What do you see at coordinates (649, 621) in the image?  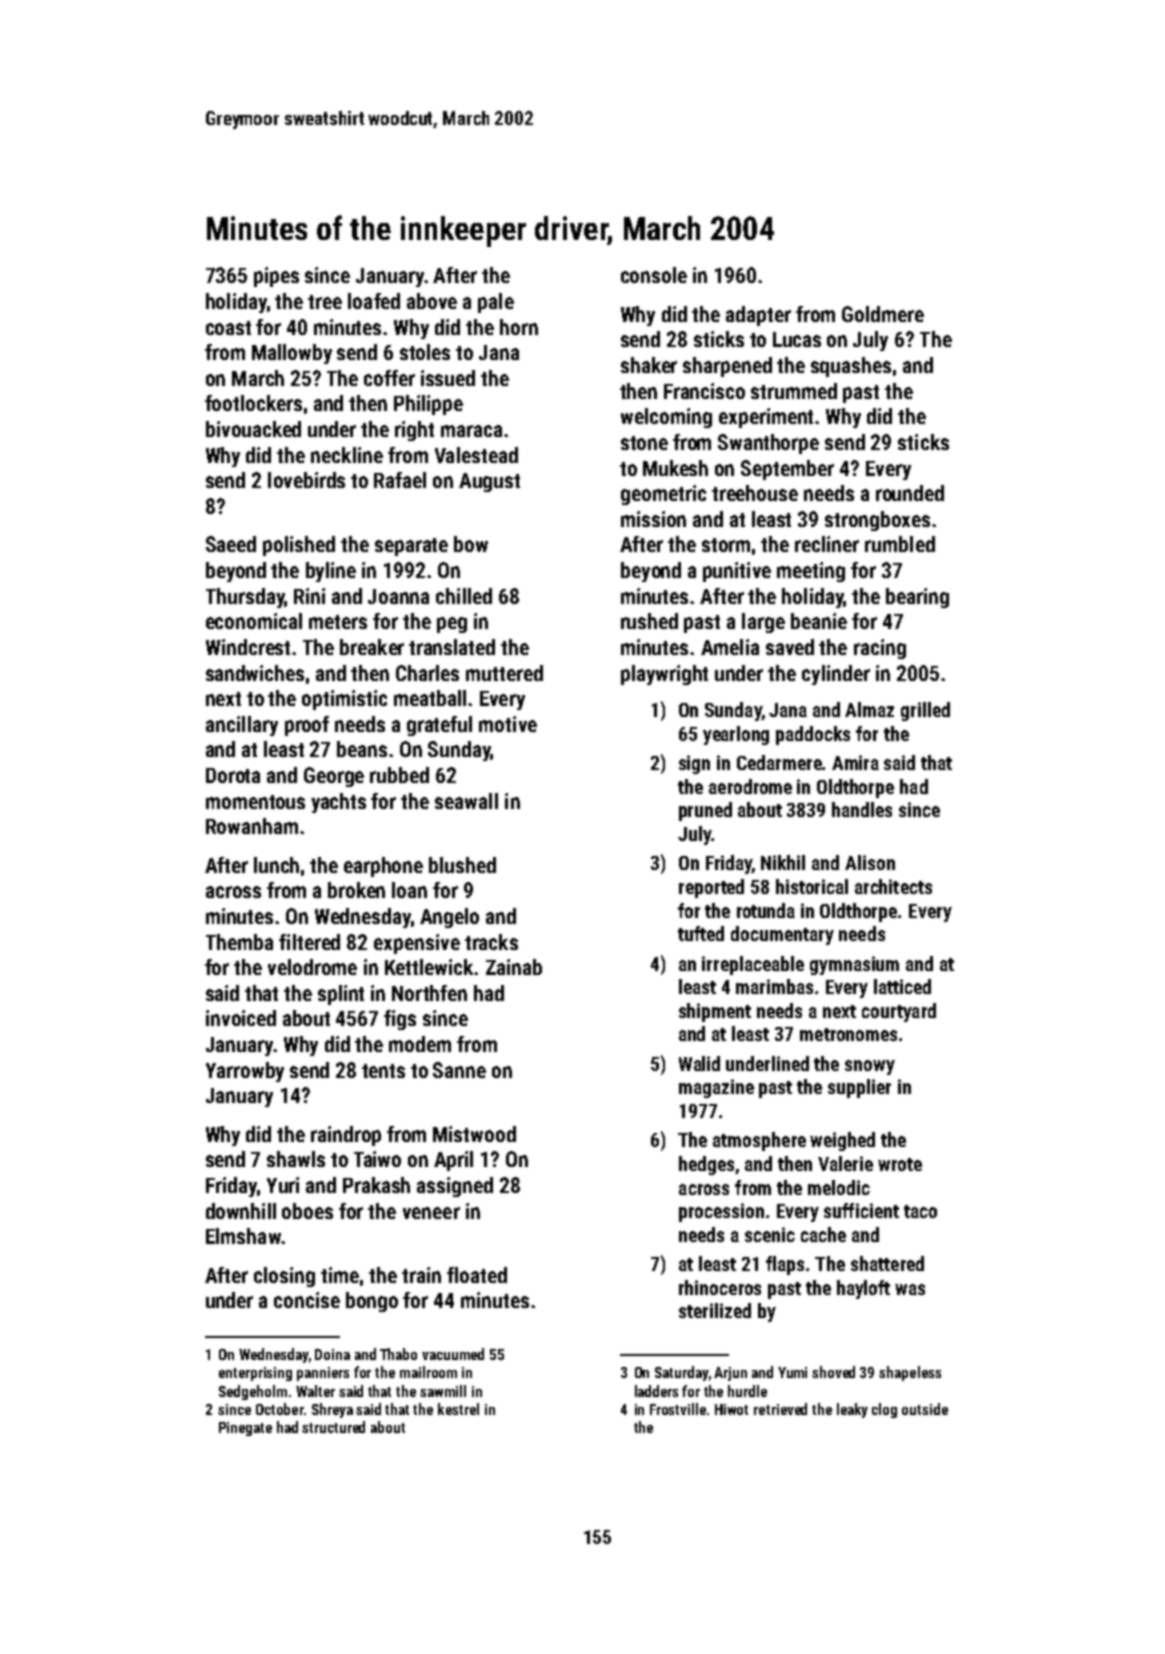 I see `rushed` at bounding box center [649, 621].
